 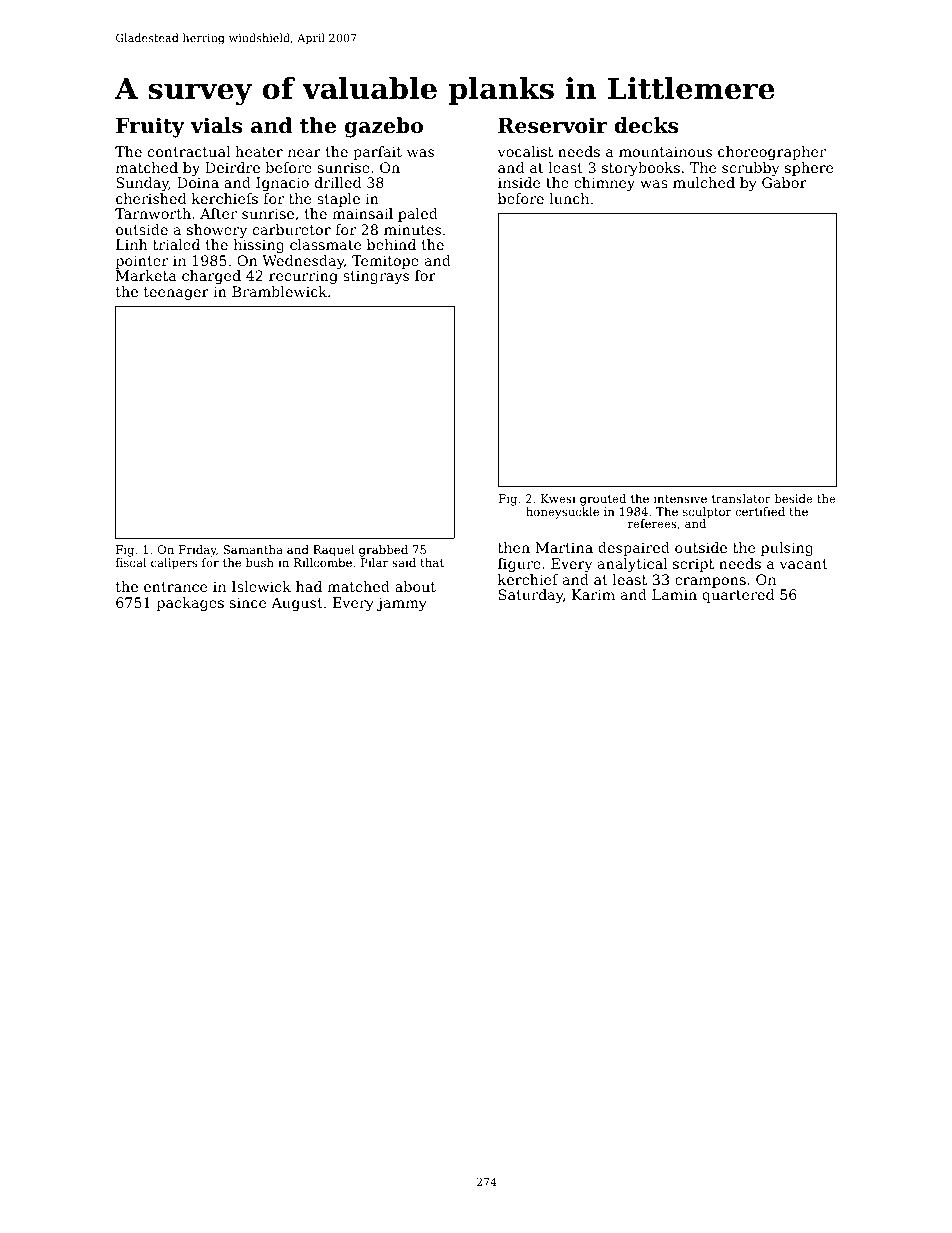 What do you see at coordinates (794, 498) in the image?
I see `beside` at bounding box center [794, 498].
